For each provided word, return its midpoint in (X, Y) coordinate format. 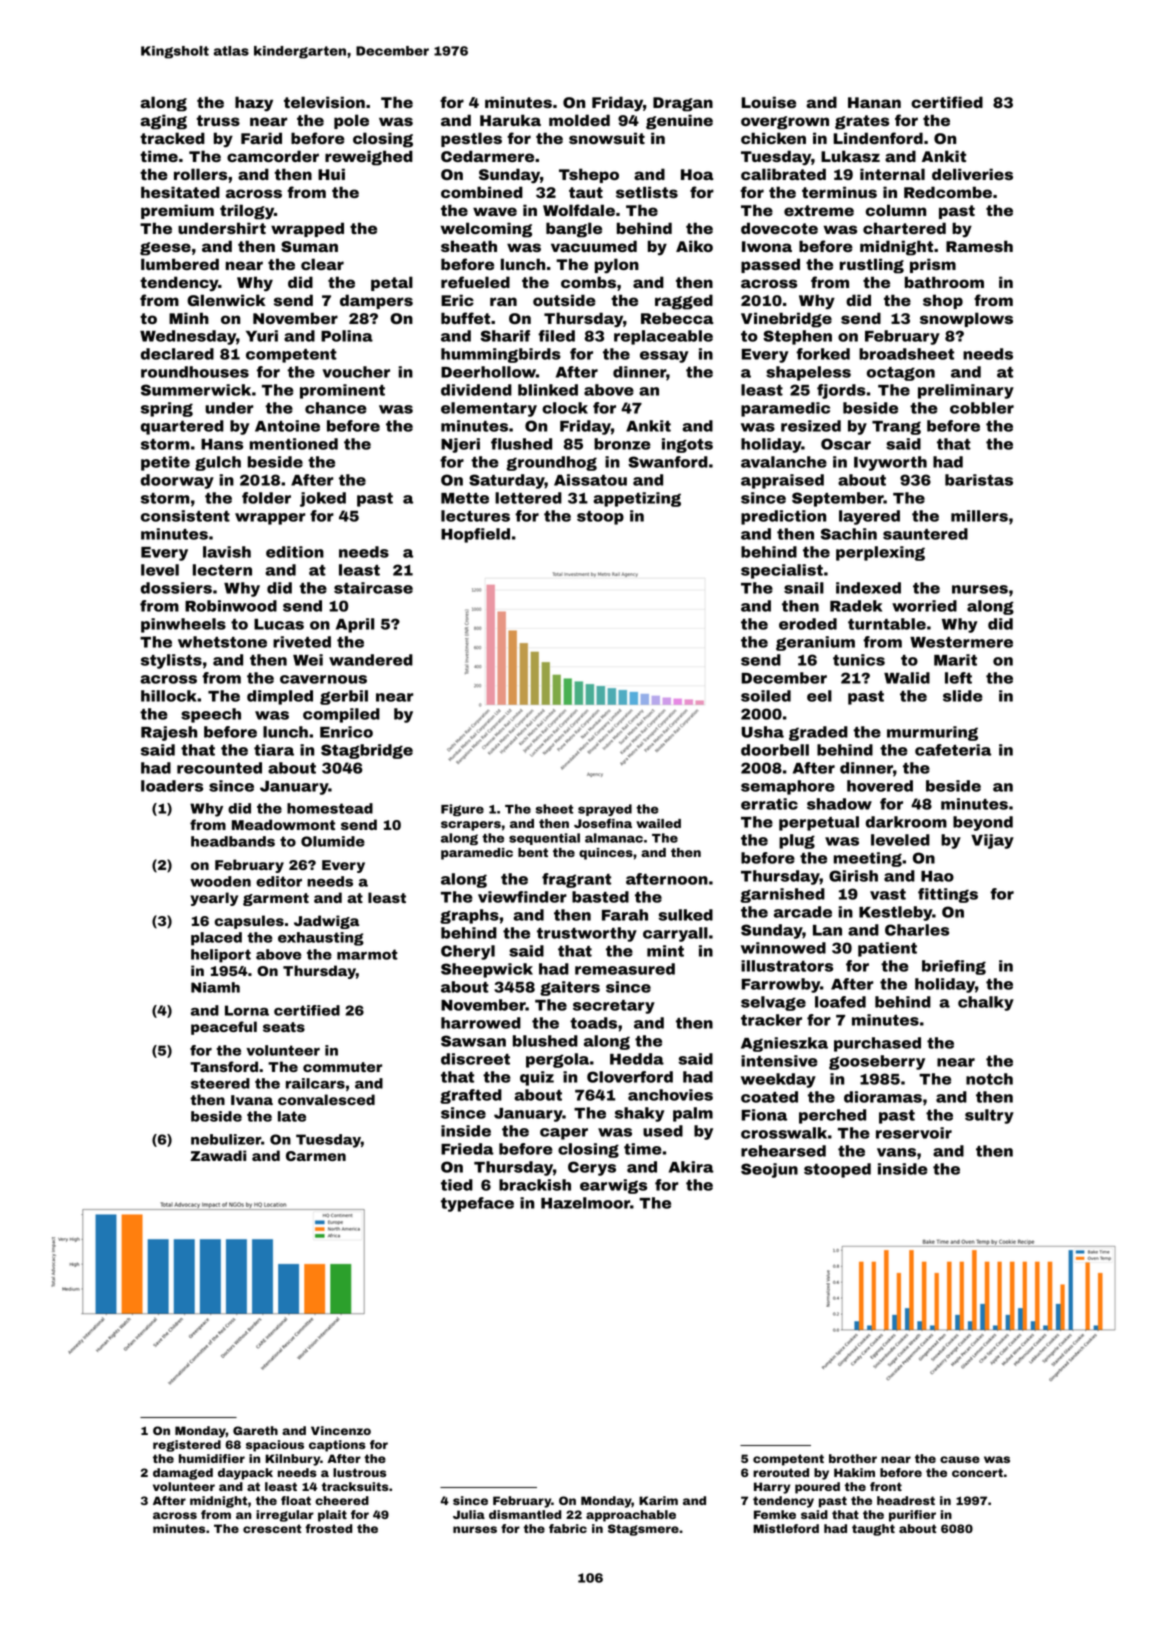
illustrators (787, 966)
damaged (183, 1474)
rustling (872, 266)
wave (495, 211)
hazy (254, 104)
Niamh (215, 987)
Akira (691, 1167)
